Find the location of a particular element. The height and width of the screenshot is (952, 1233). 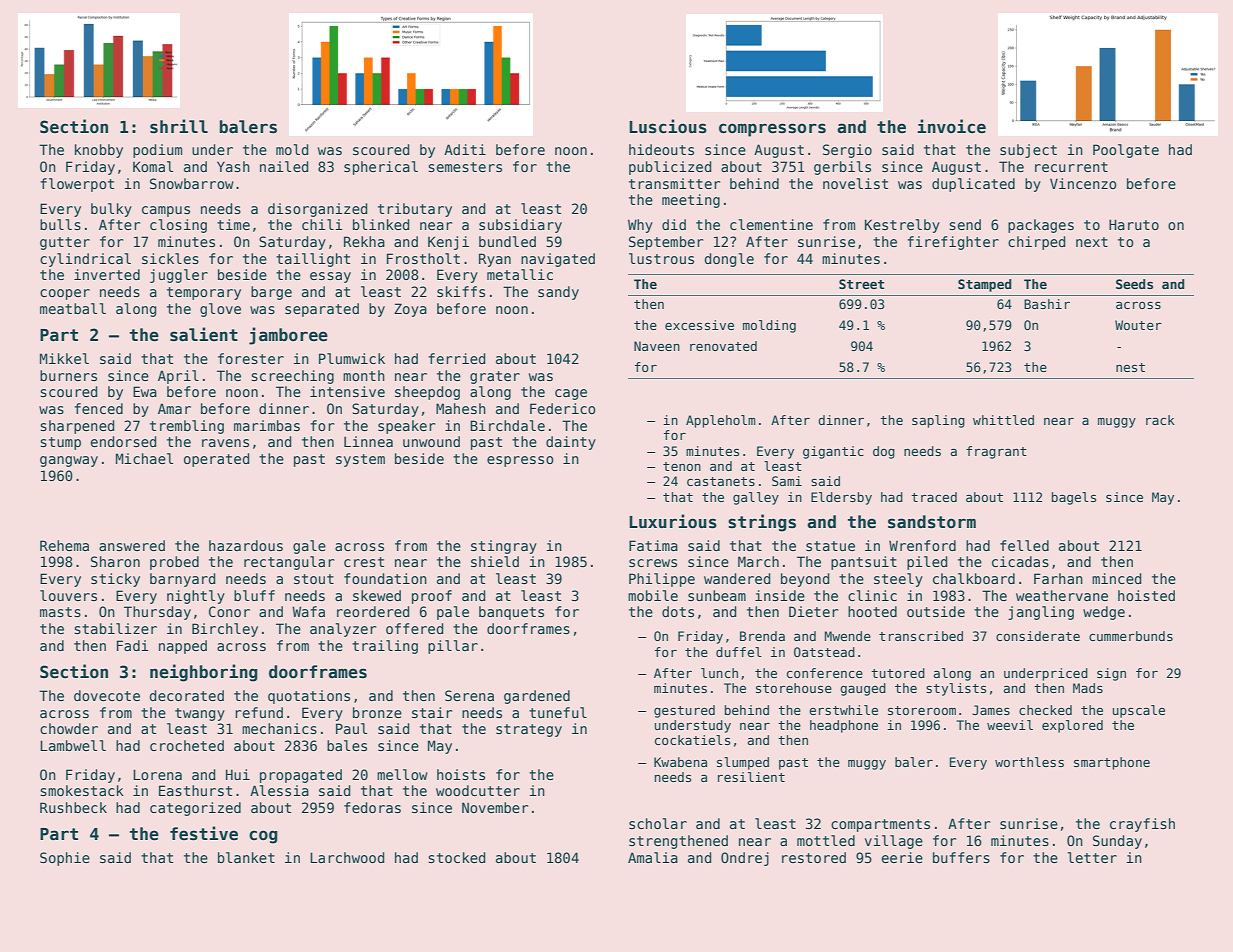

Bashir is located at coordinates (1047, 304).
